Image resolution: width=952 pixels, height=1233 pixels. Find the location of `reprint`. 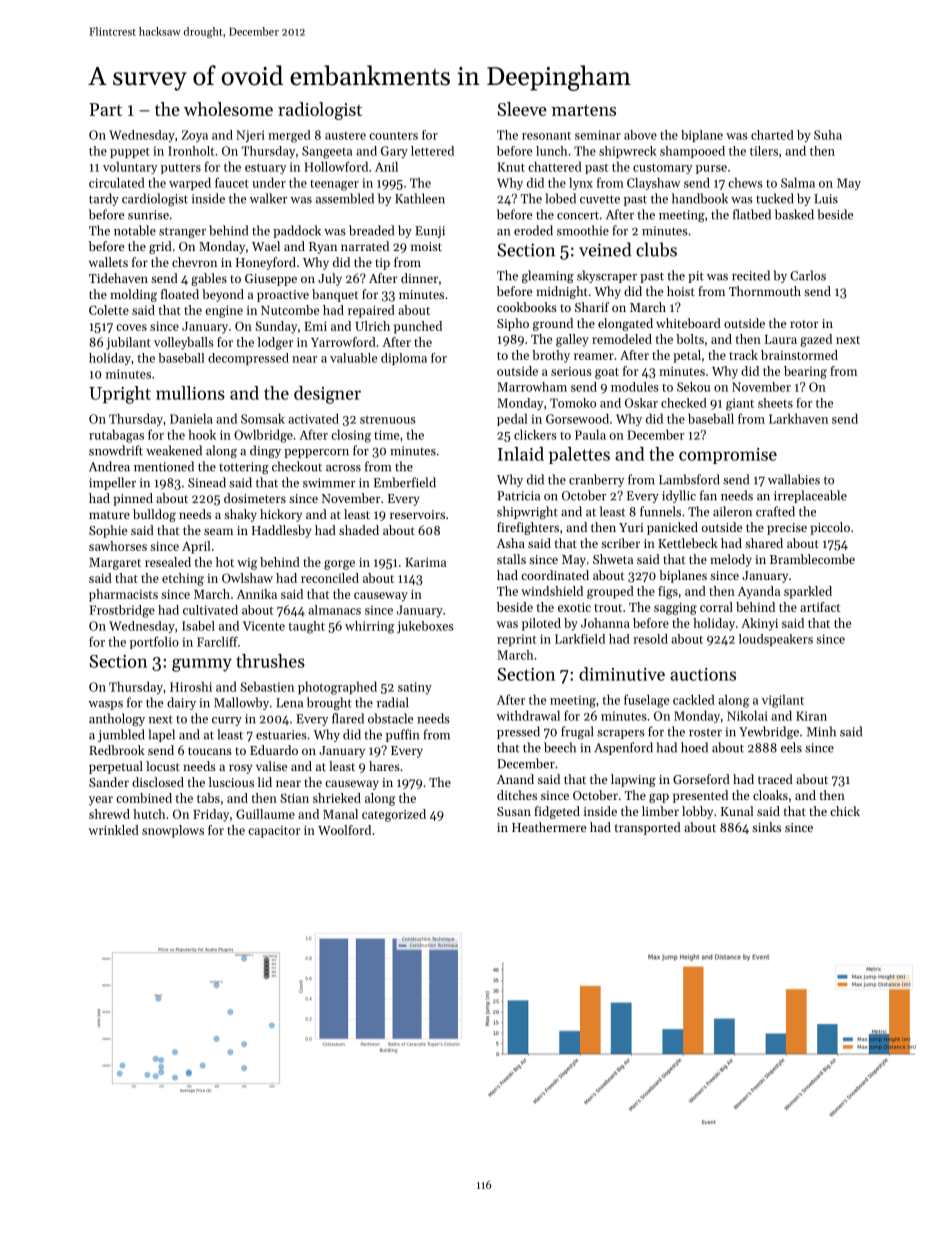

reprint is located at coordinates (516, 640).
